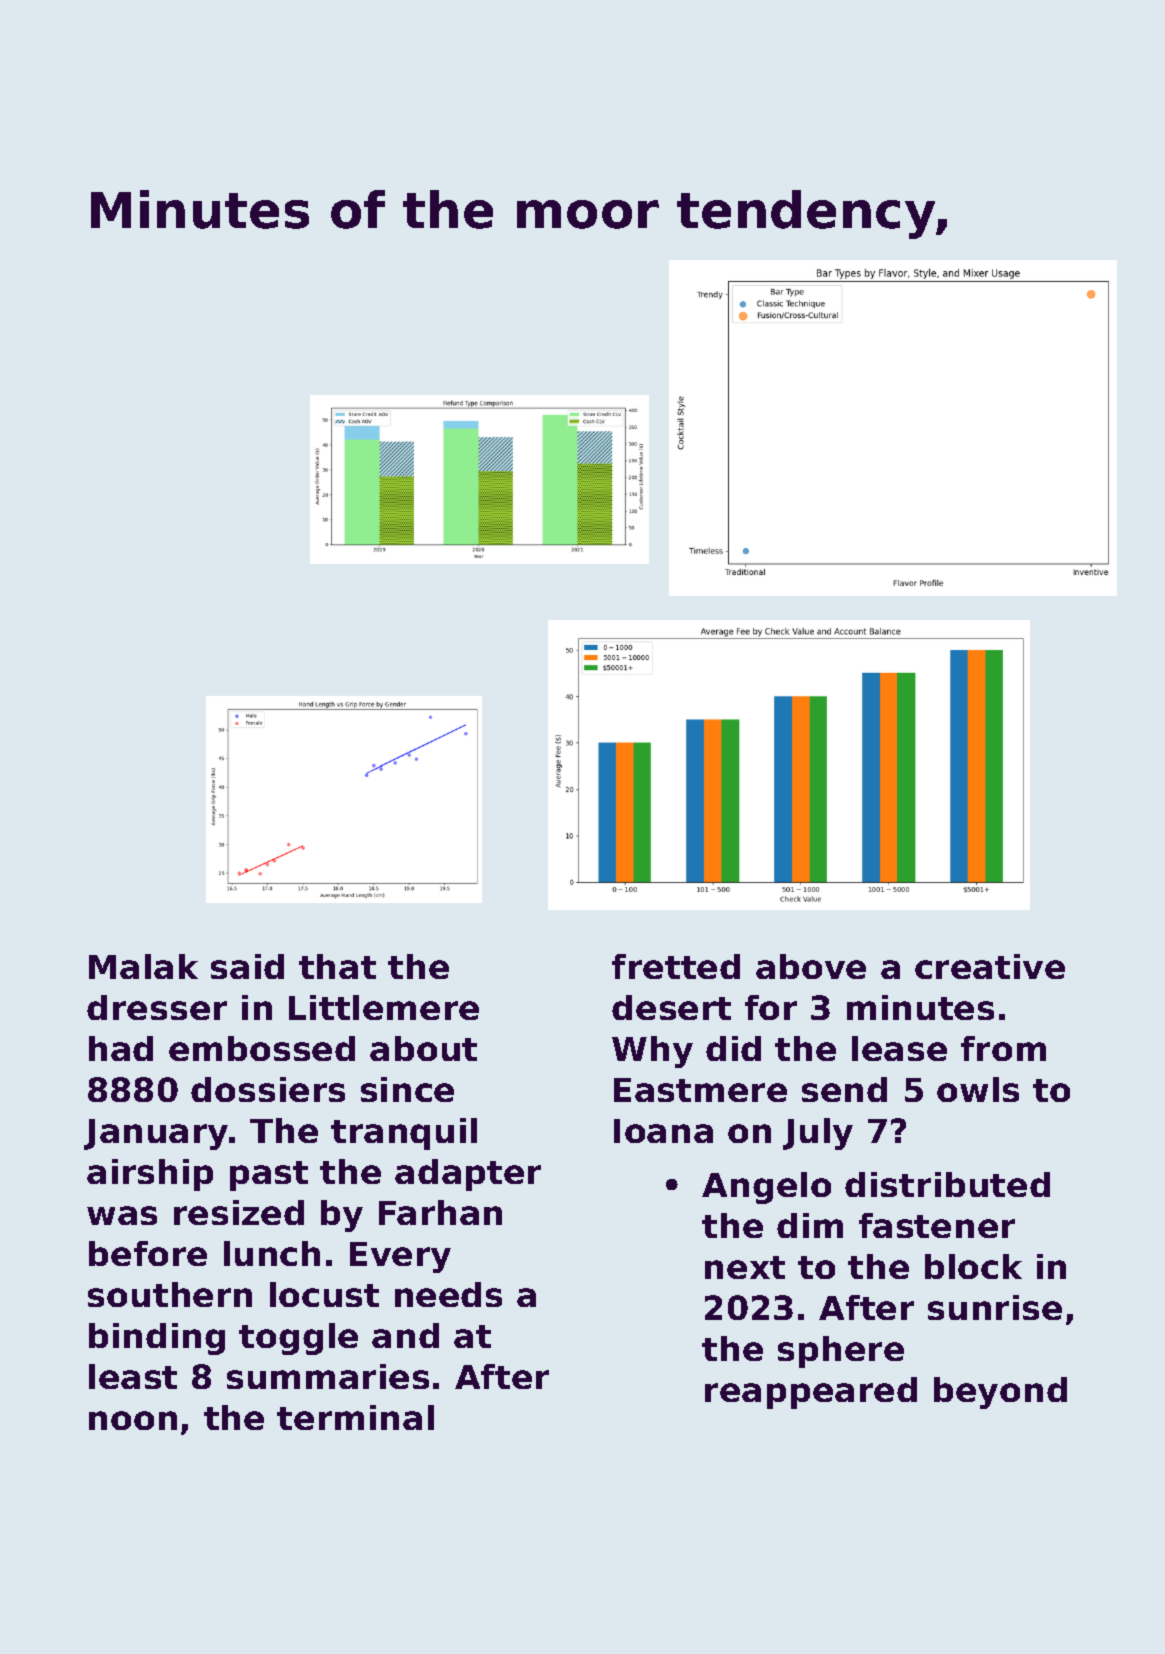 This screenshot has width=1165, height=1654. What do you see at coordinates (995, 1307) in the screenshot?
I see `sunrise` at bounding box center [995, 1307].
